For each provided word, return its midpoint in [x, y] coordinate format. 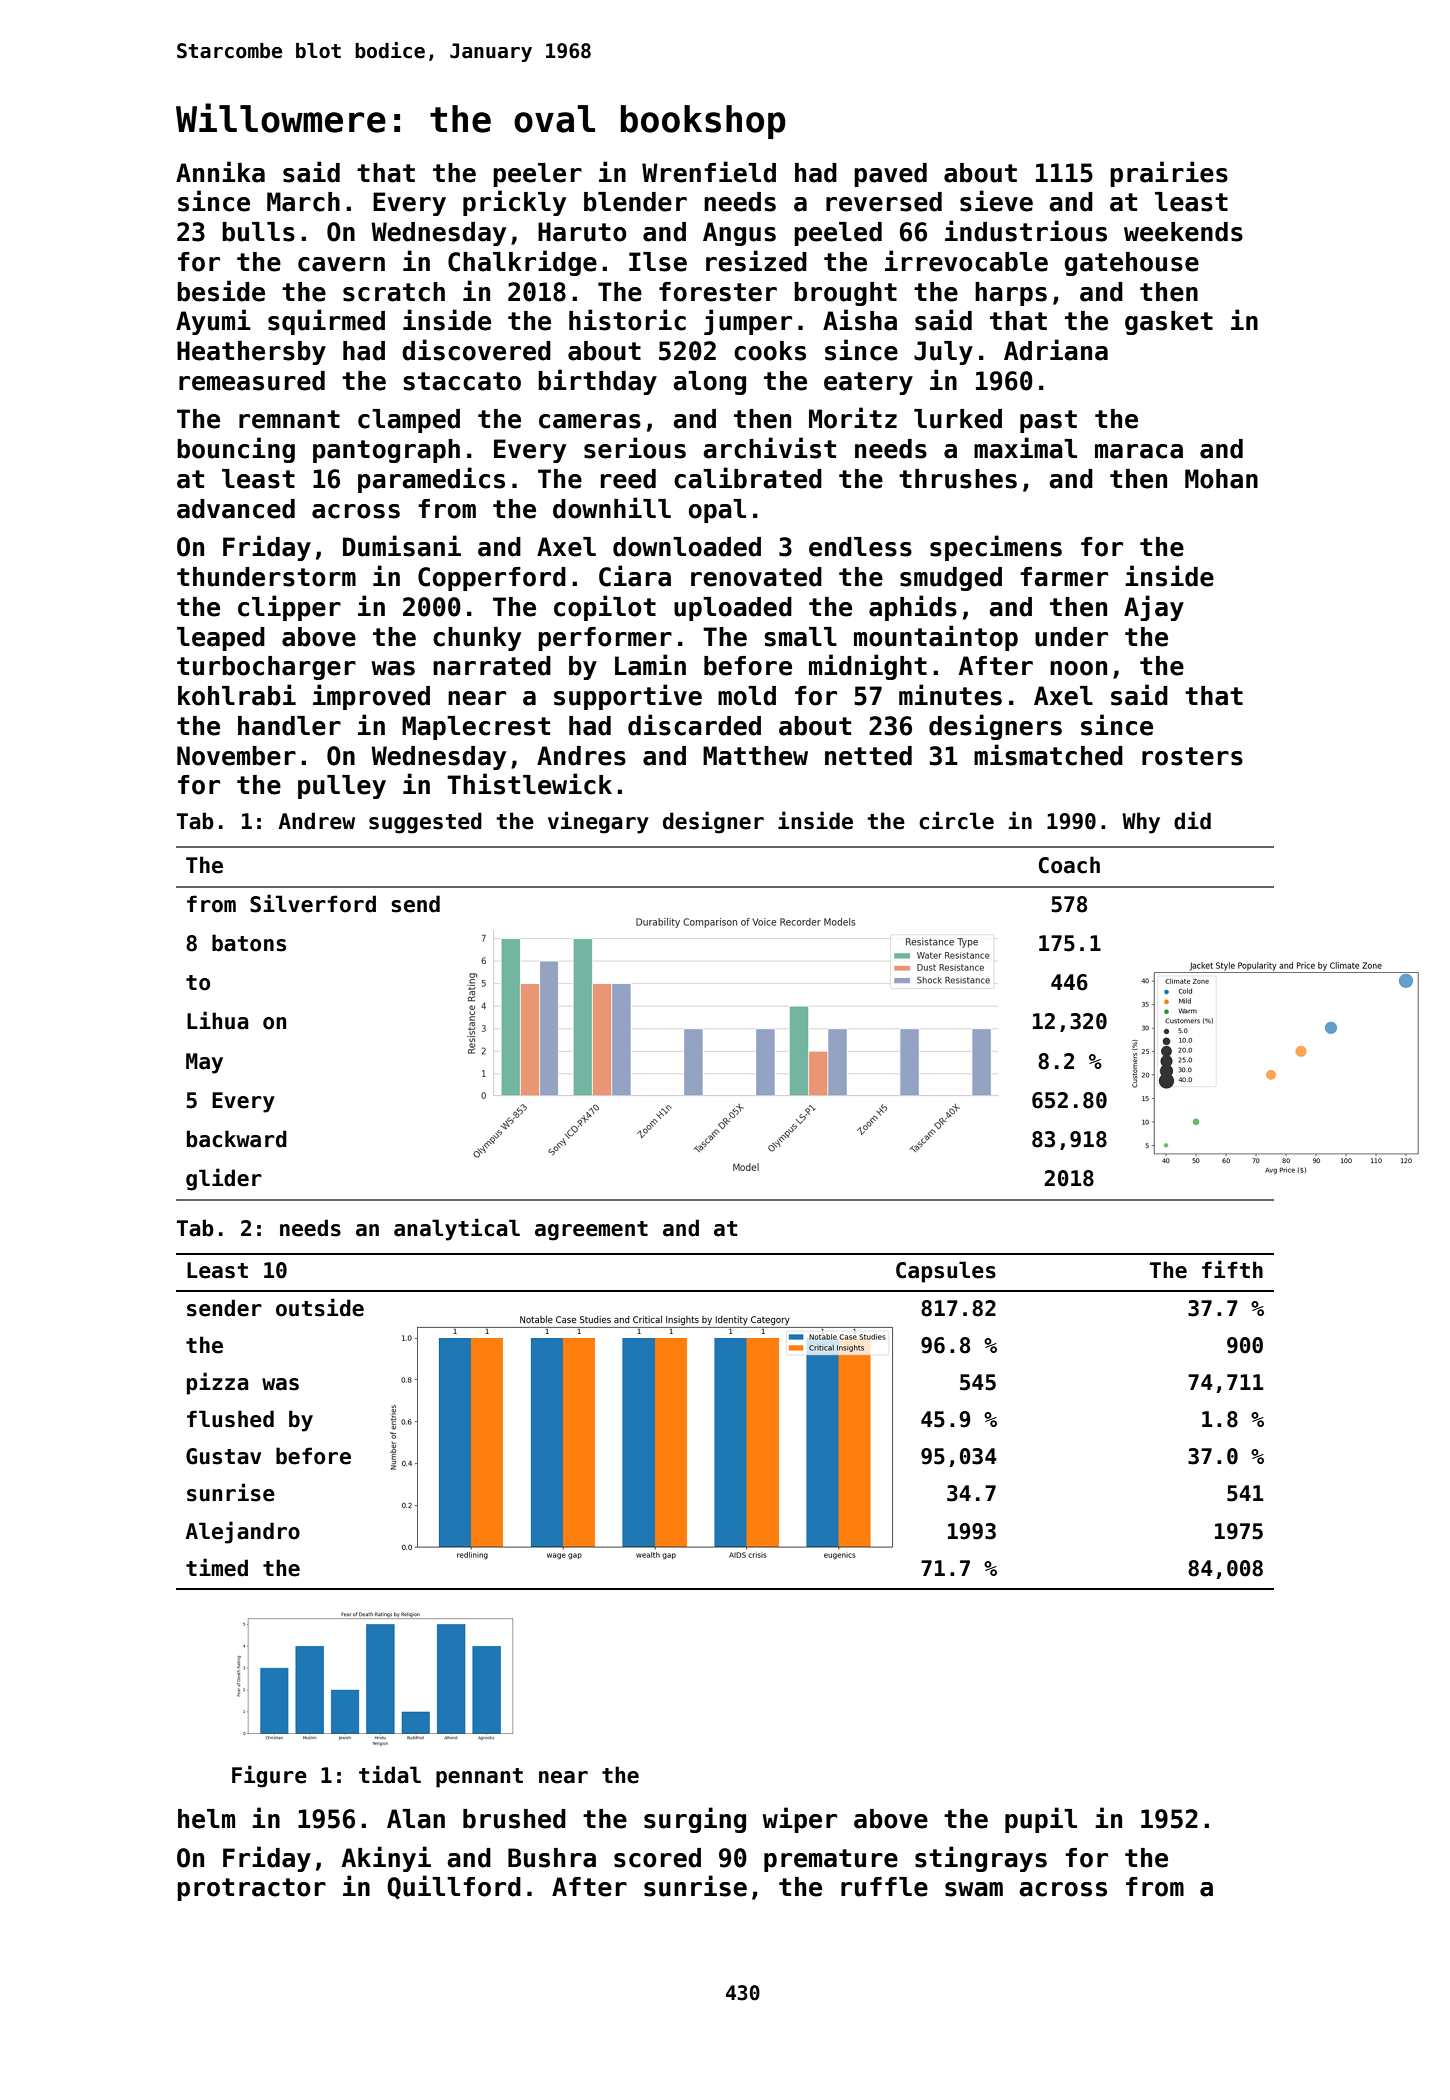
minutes [950, 695]
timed [217, 1567]
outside [320, 1307]
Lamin [650, 665]
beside [221, 291]
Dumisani [402, 546]
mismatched [1048, 755]
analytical [457, 1229]
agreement [591, 1231]
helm [206, 1819]
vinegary [598, 822]
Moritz [853, 418]
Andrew [316, 821]
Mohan [1221, 479]
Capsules [946, 1272]
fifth [1232, 1269]
